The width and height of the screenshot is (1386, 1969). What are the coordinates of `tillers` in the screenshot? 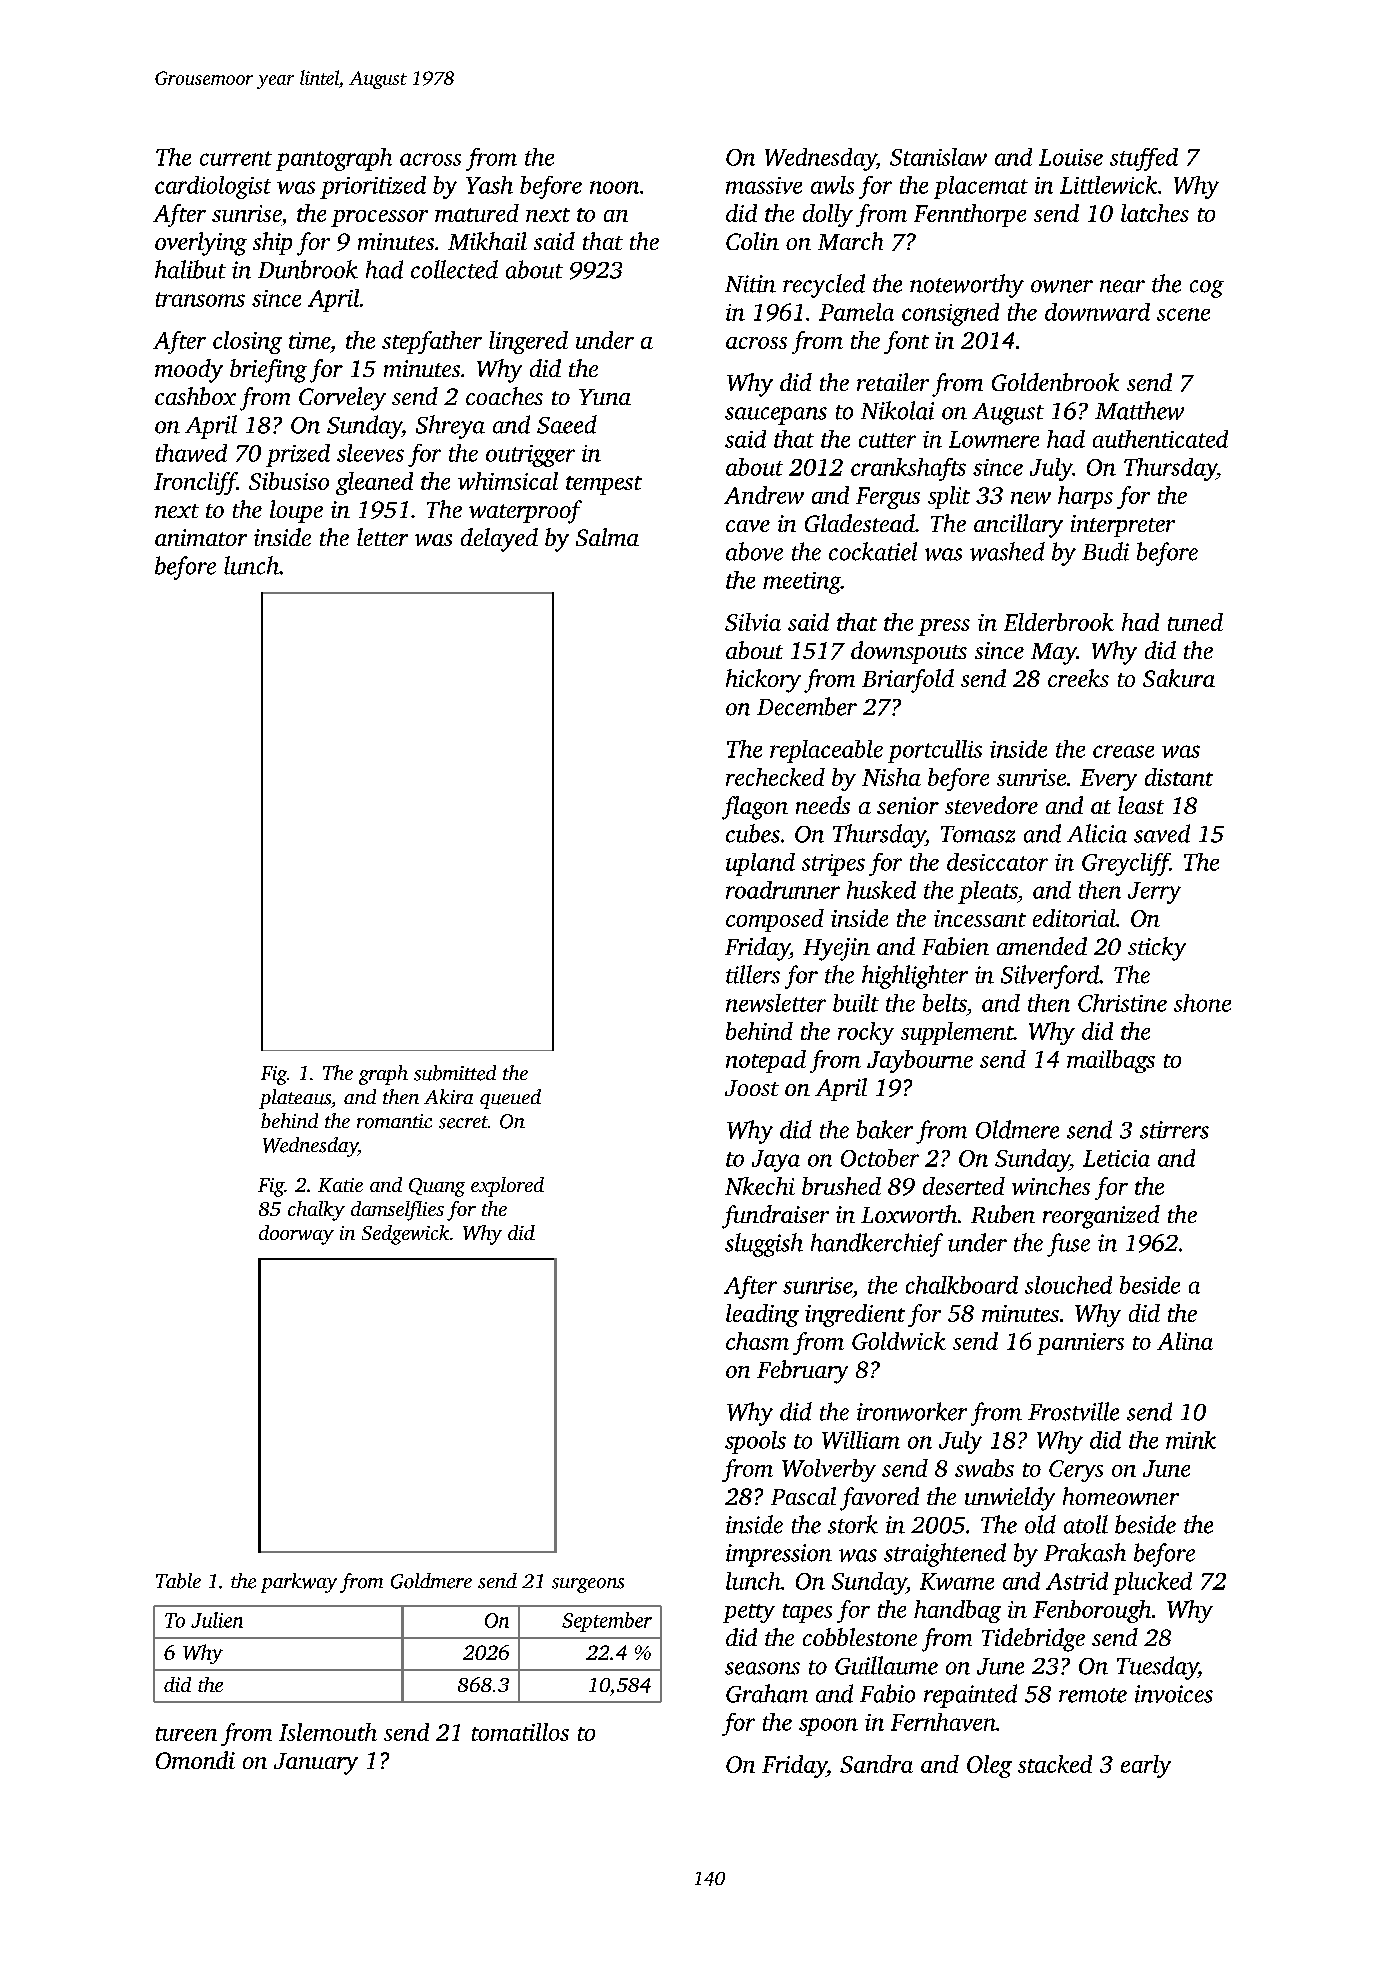 It's located at (753, 974).
